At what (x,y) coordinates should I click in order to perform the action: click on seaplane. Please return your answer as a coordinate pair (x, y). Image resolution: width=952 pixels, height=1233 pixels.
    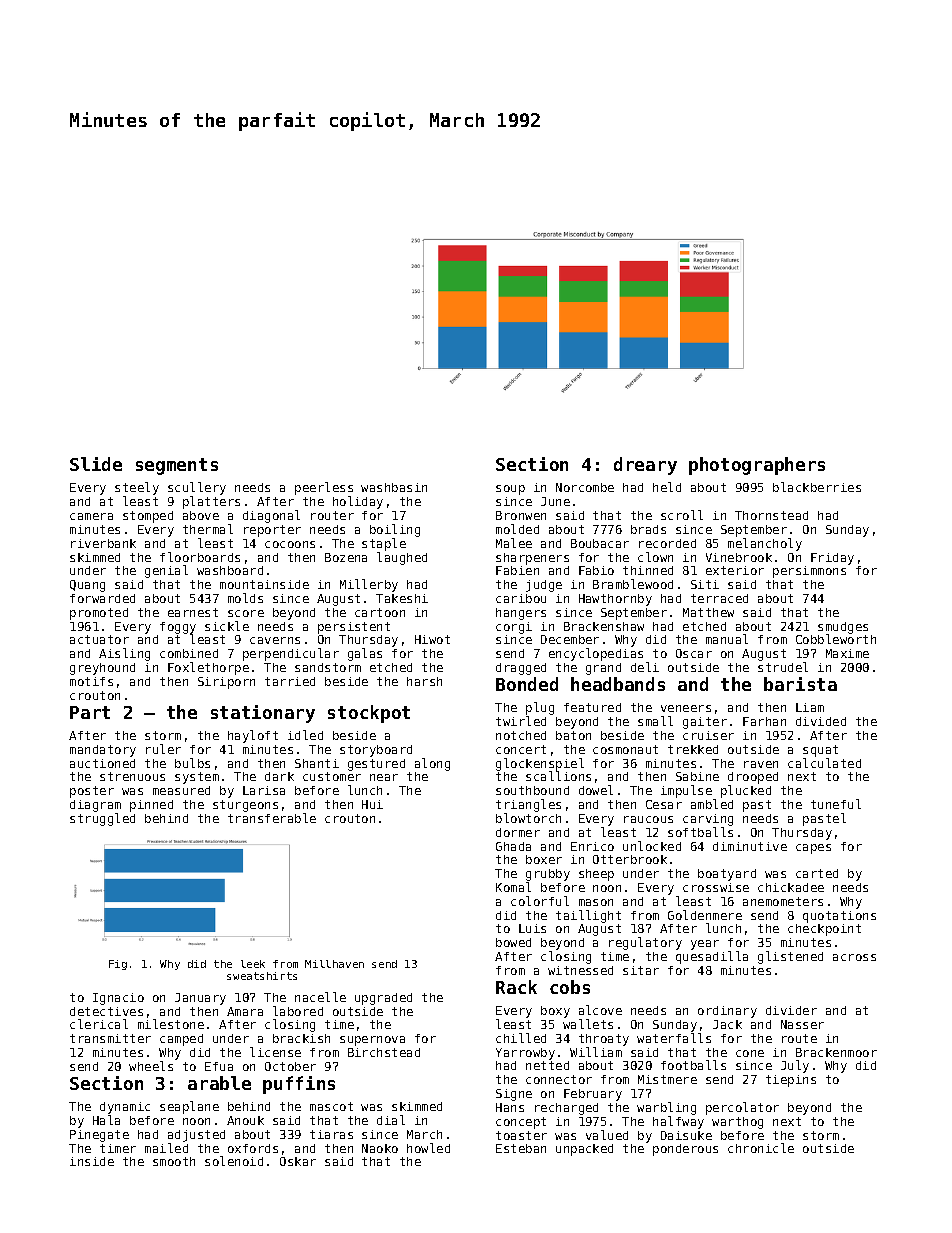
    Looking at the image, I should click on (189, 1107).
